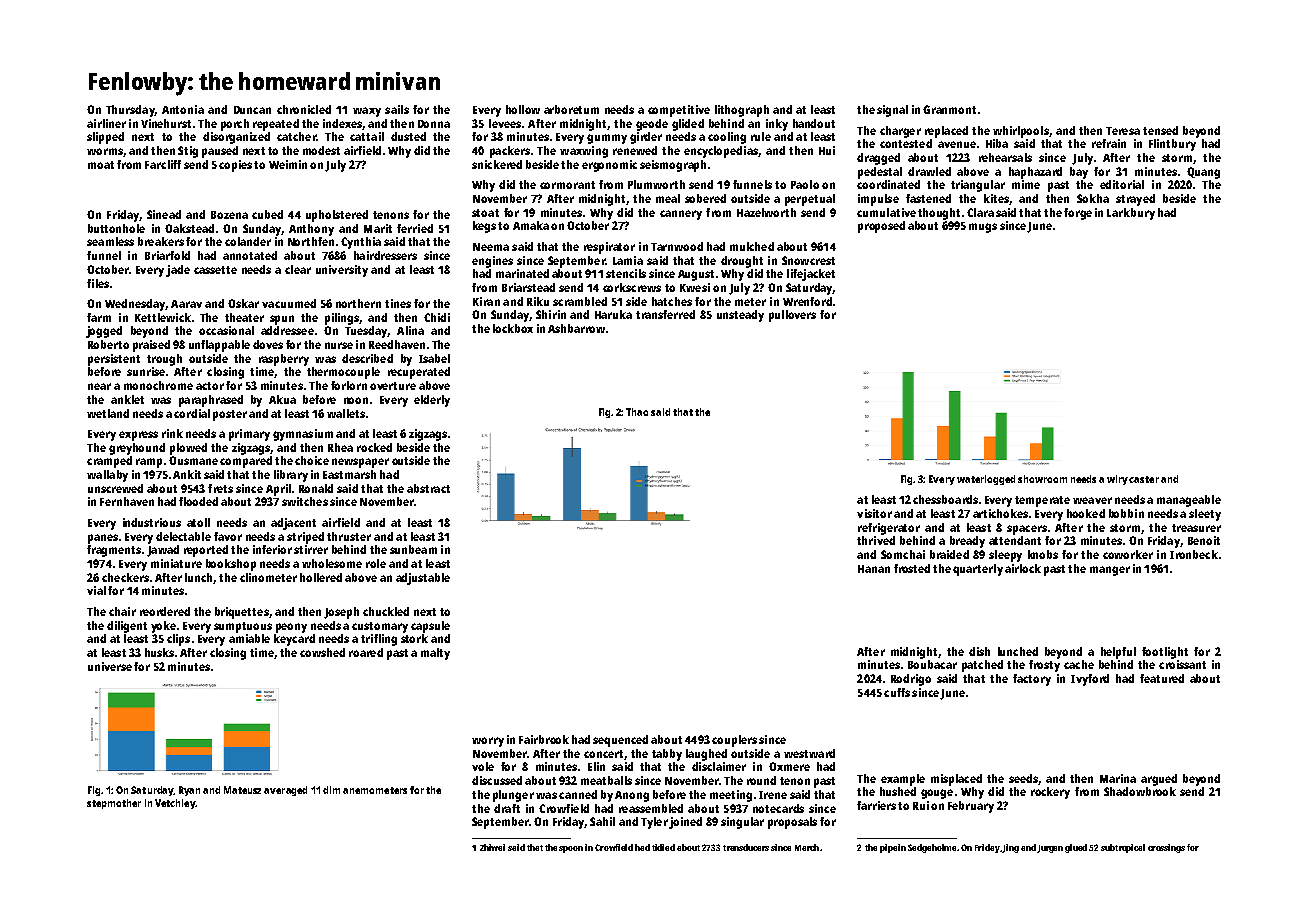  Describe the element at coordinates (903, 554) in the screenshot. I see `Somchai` at that location.
